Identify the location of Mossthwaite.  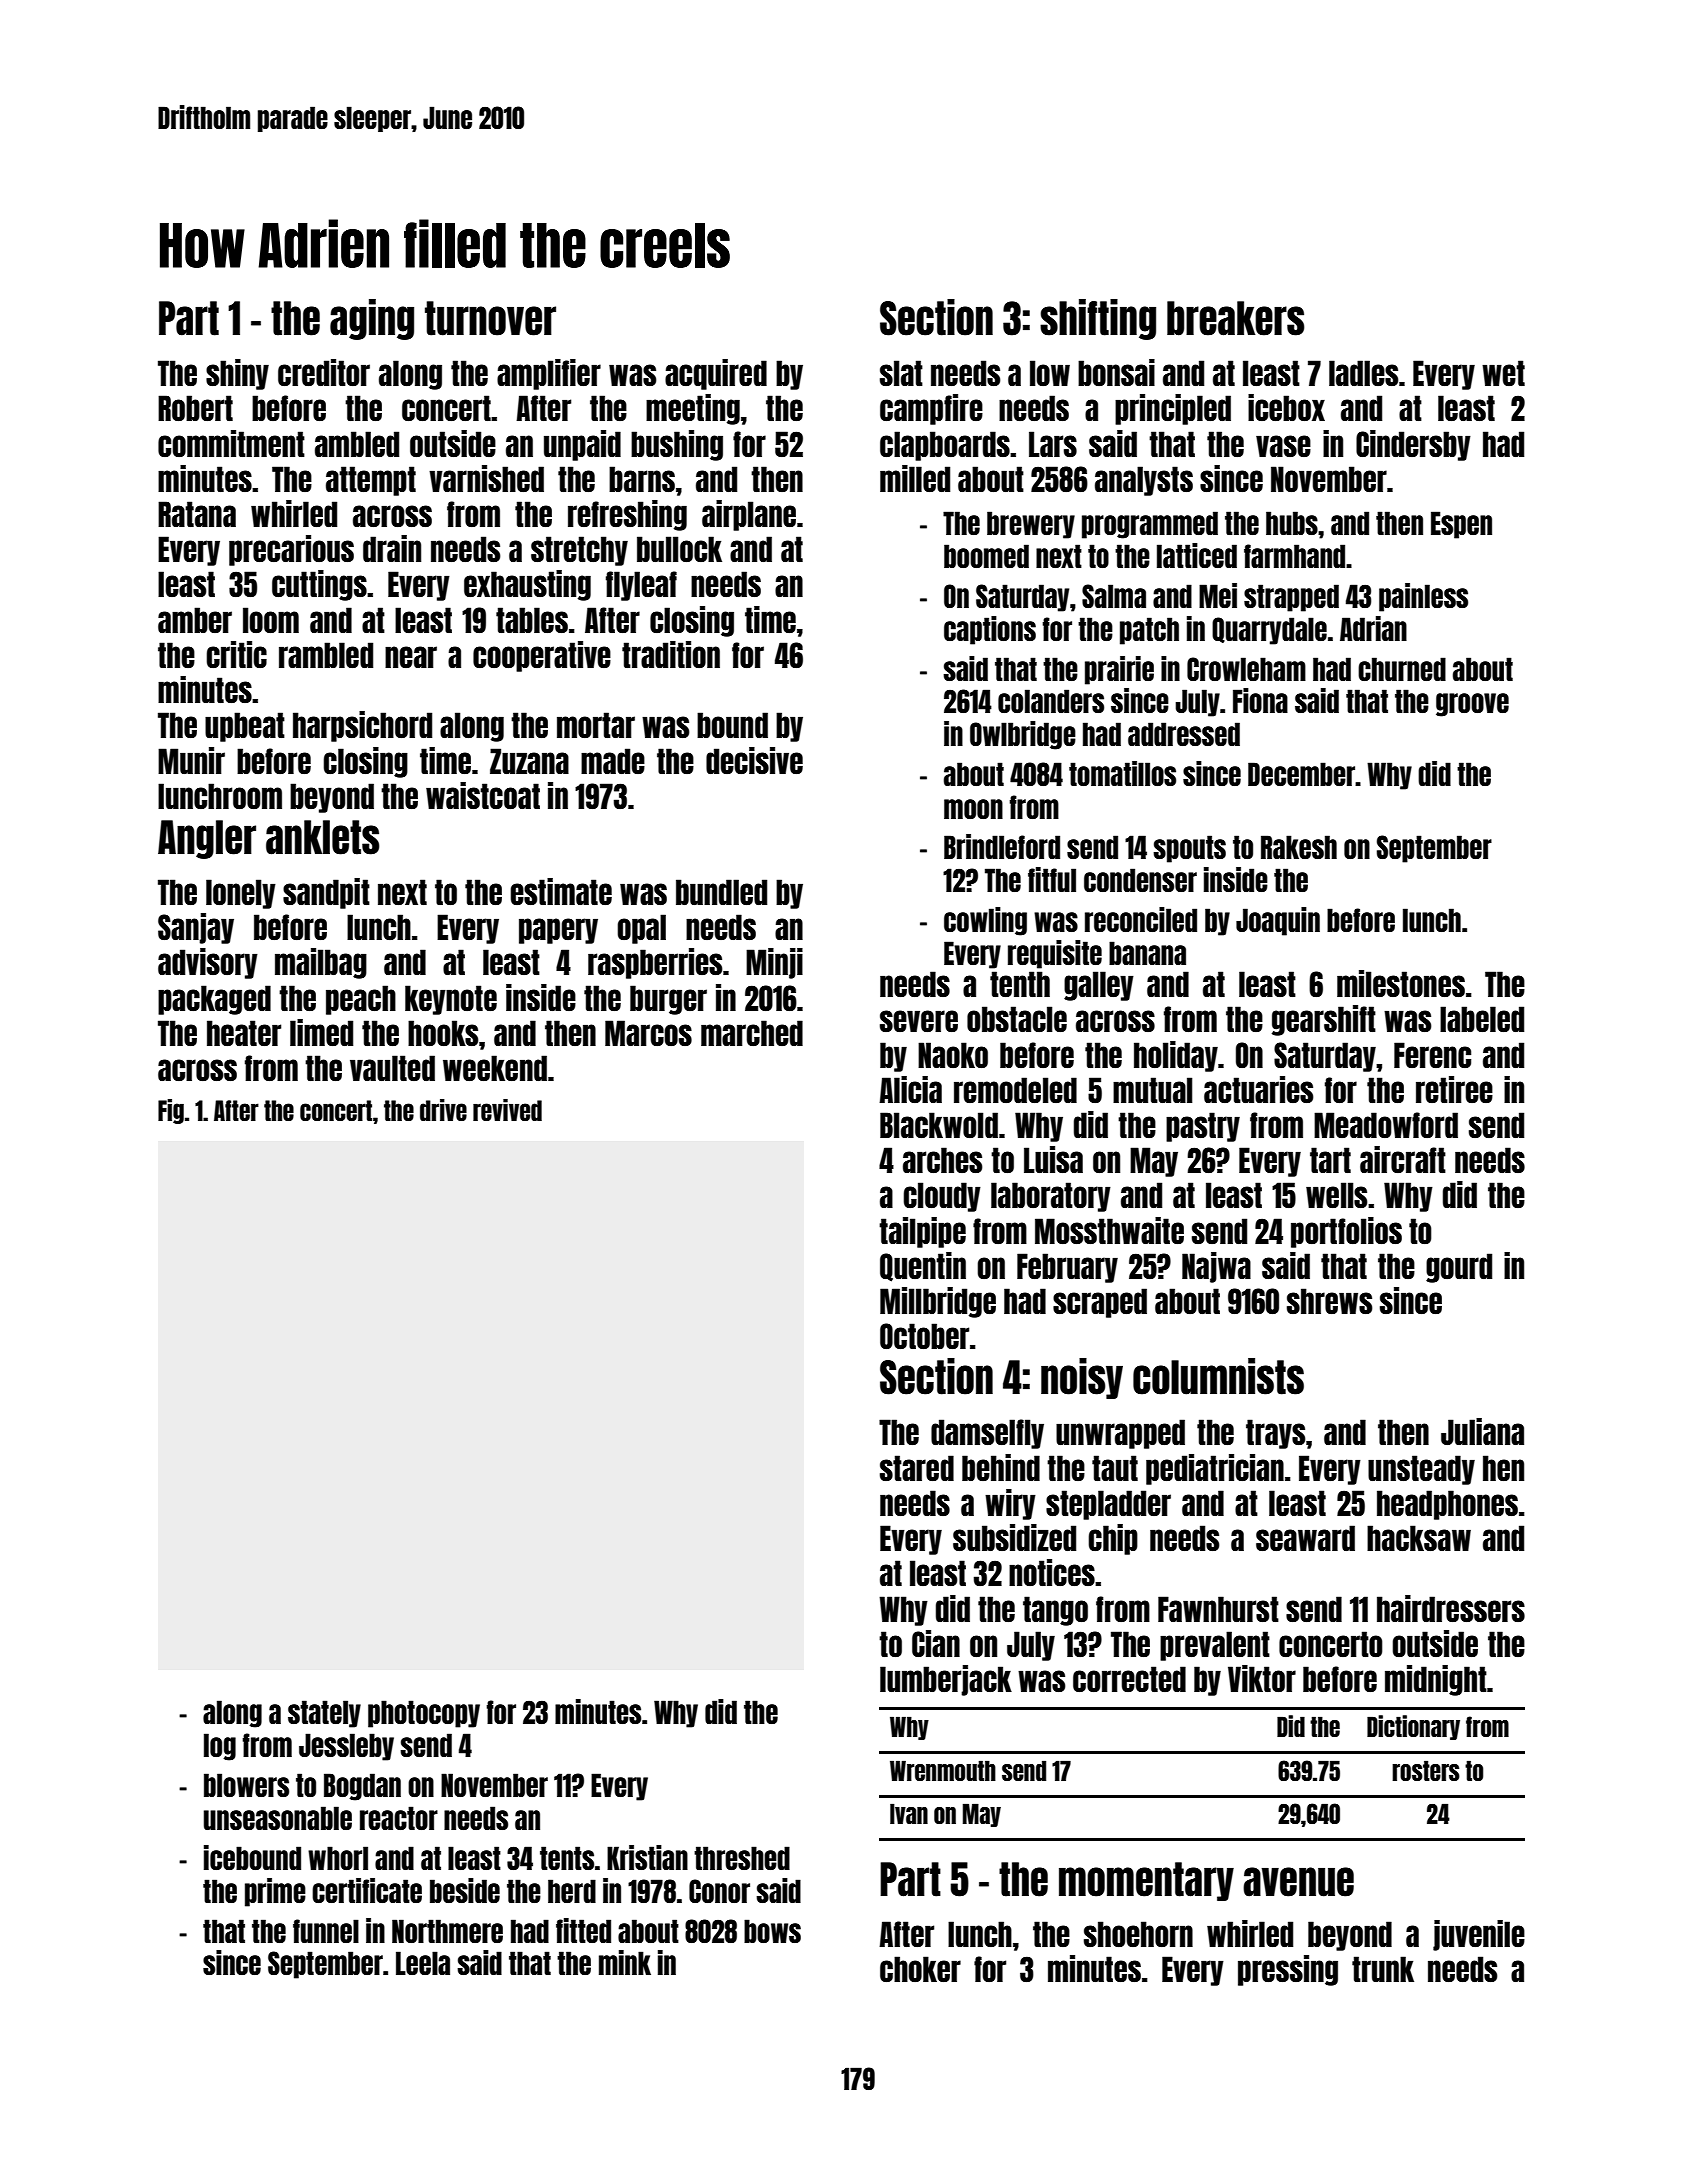
(1109, 1230).
